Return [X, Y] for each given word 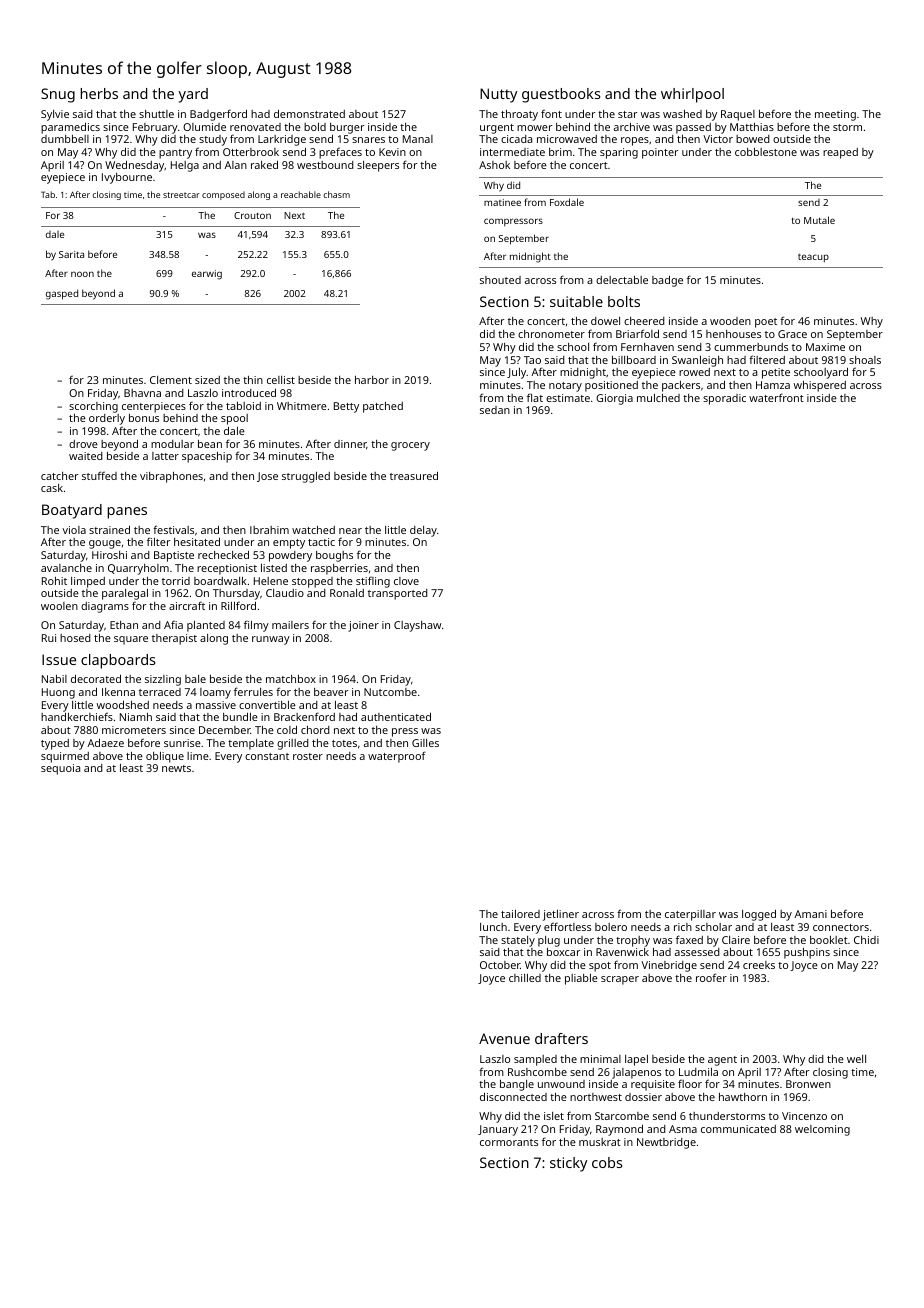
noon [82, 274]
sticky [568, 1164]
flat [535, 397]
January [498, 1130]
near [350, 531]
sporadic [724, 399]
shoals [865, 360]
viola [74, 530]
